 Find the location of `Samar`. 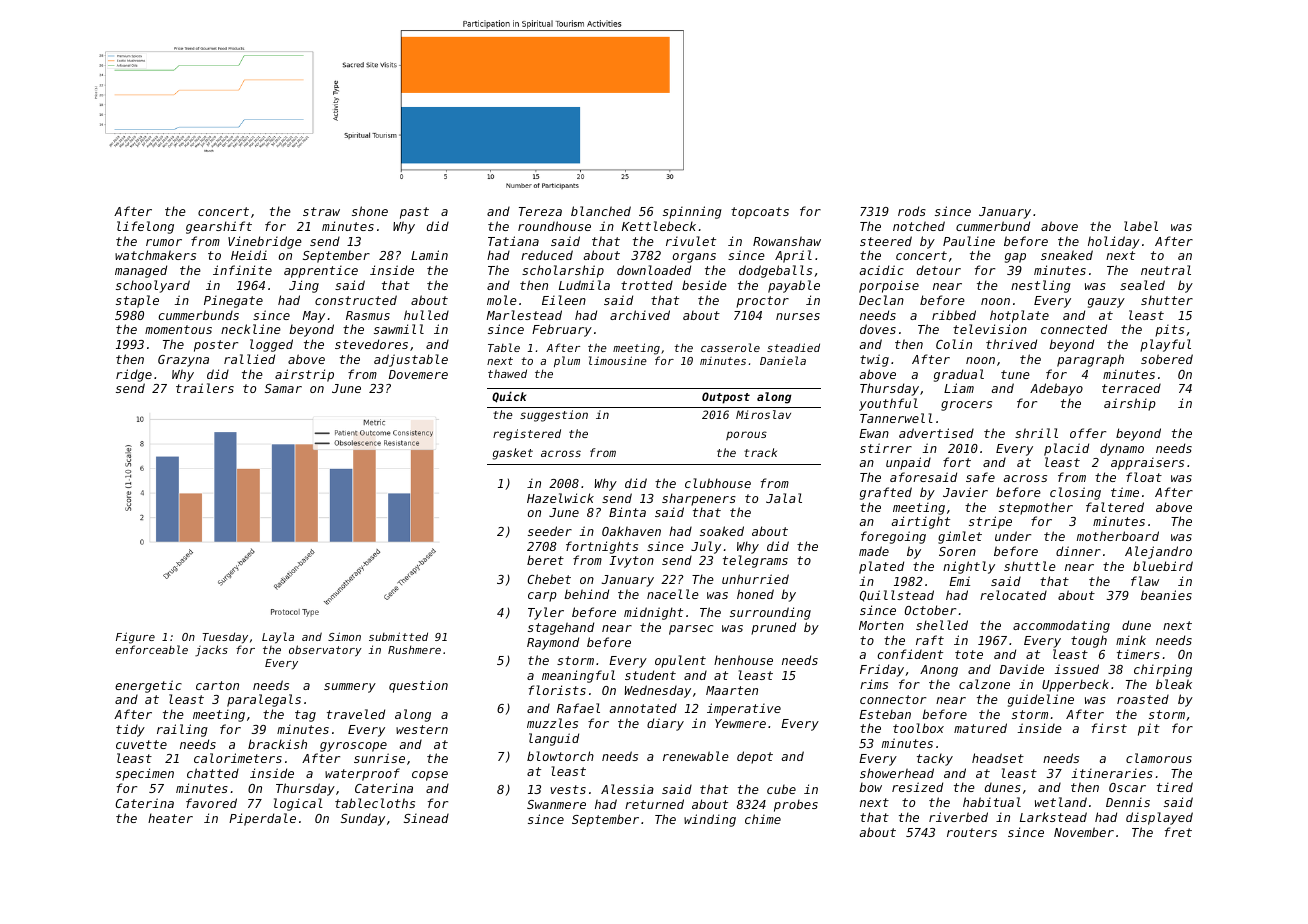

Samar is located at coordinates (283, 388).
